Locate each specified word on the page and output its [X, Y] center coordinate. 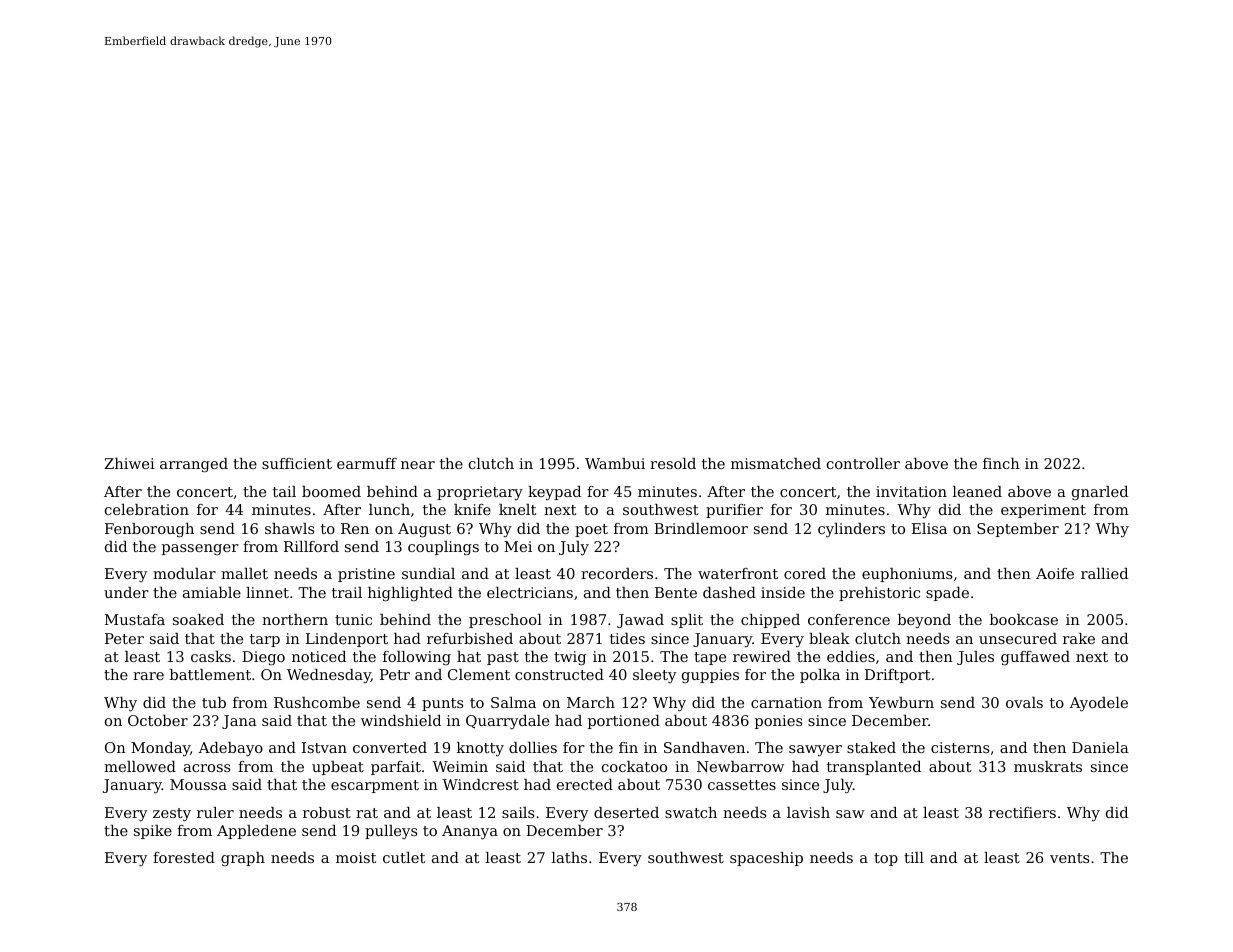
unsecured [1018, 638]
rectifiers [1022, 812]
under [126, 592]
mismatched [776, 463]
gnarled [1100, 493]
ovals [1024, 702]
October [158, 720]
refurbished [470, 638]
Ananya [470, 832]
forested [184, 857]
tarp [265, 640]
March [591, 702]
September [1018, 530]
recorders [617, 573]
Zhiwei [129, 463]
